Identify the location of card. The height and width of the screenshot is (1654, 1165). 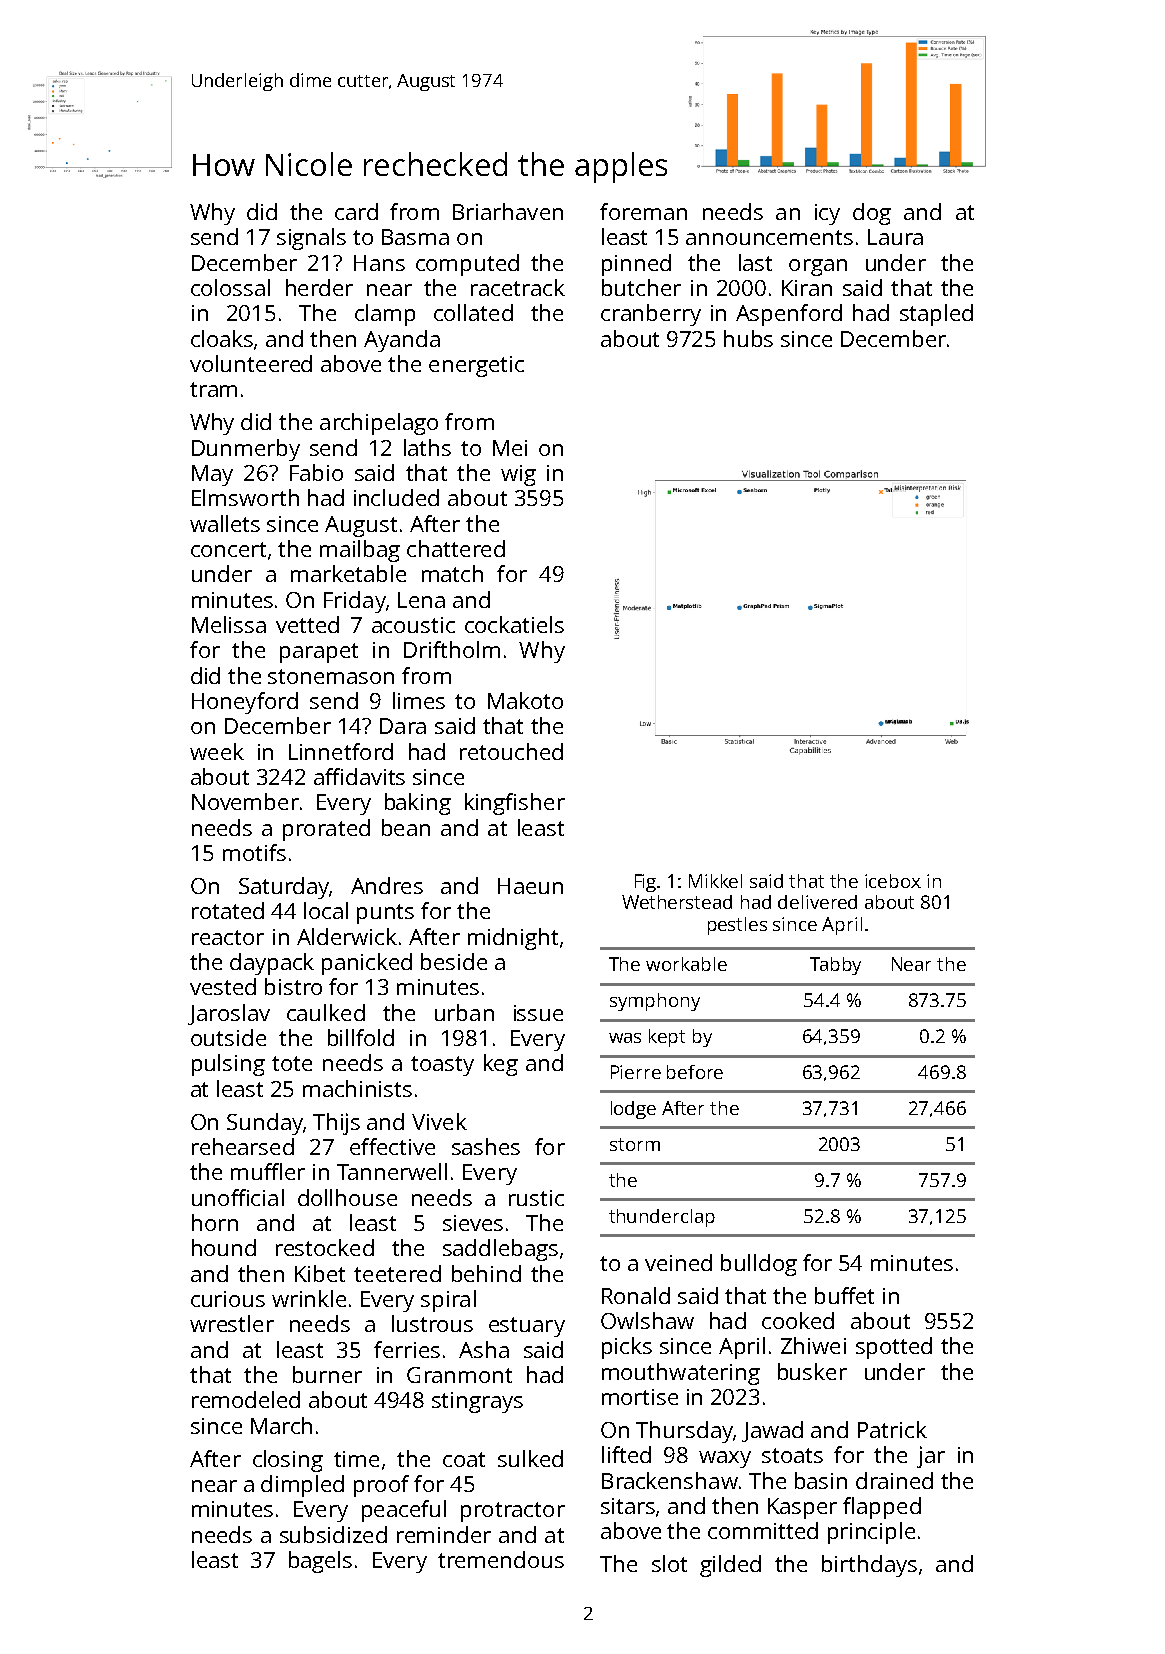
(356, 211).
